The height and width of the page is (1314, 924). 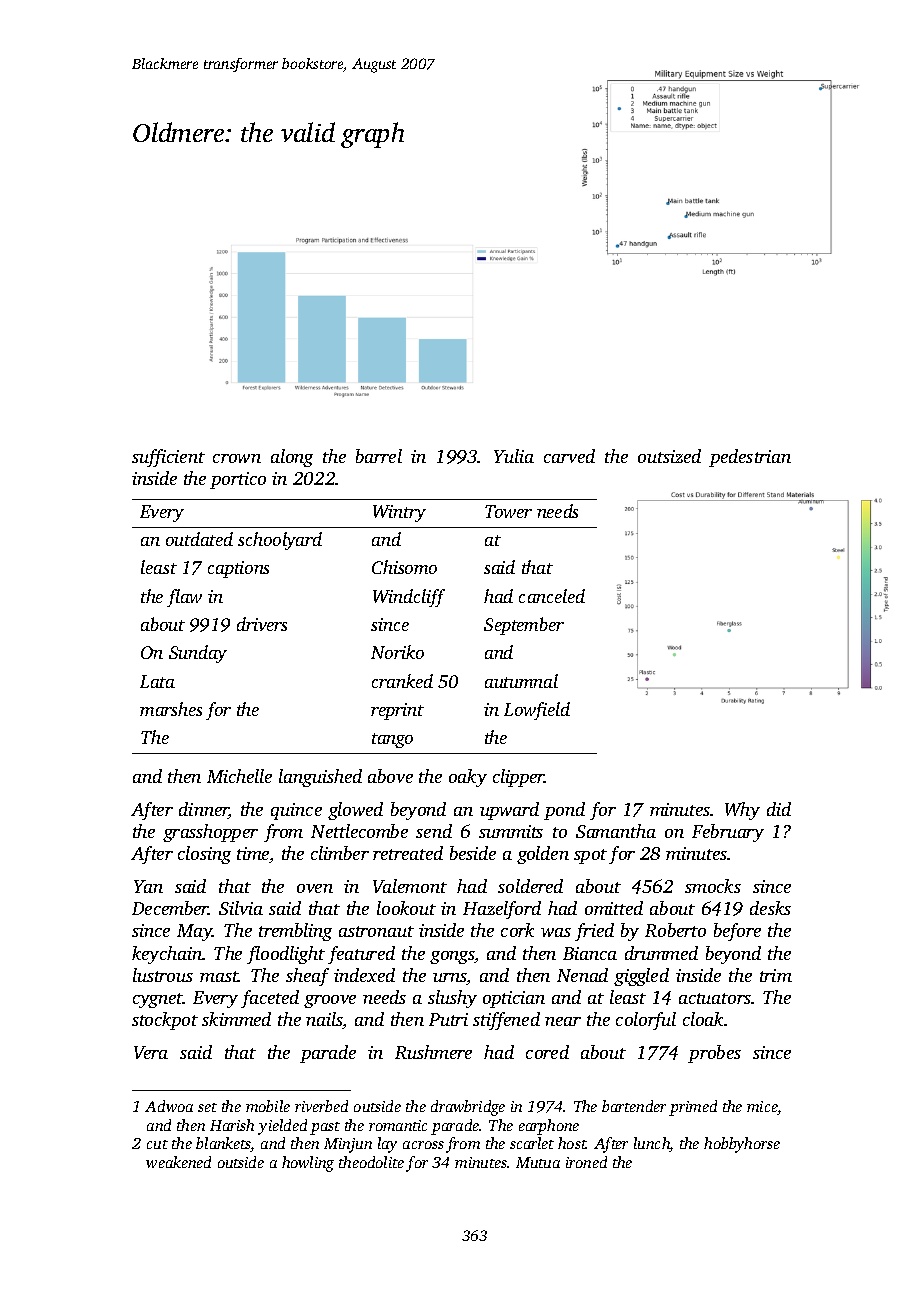 I want to click on Adwoa, so click(x=169, y=1106).
